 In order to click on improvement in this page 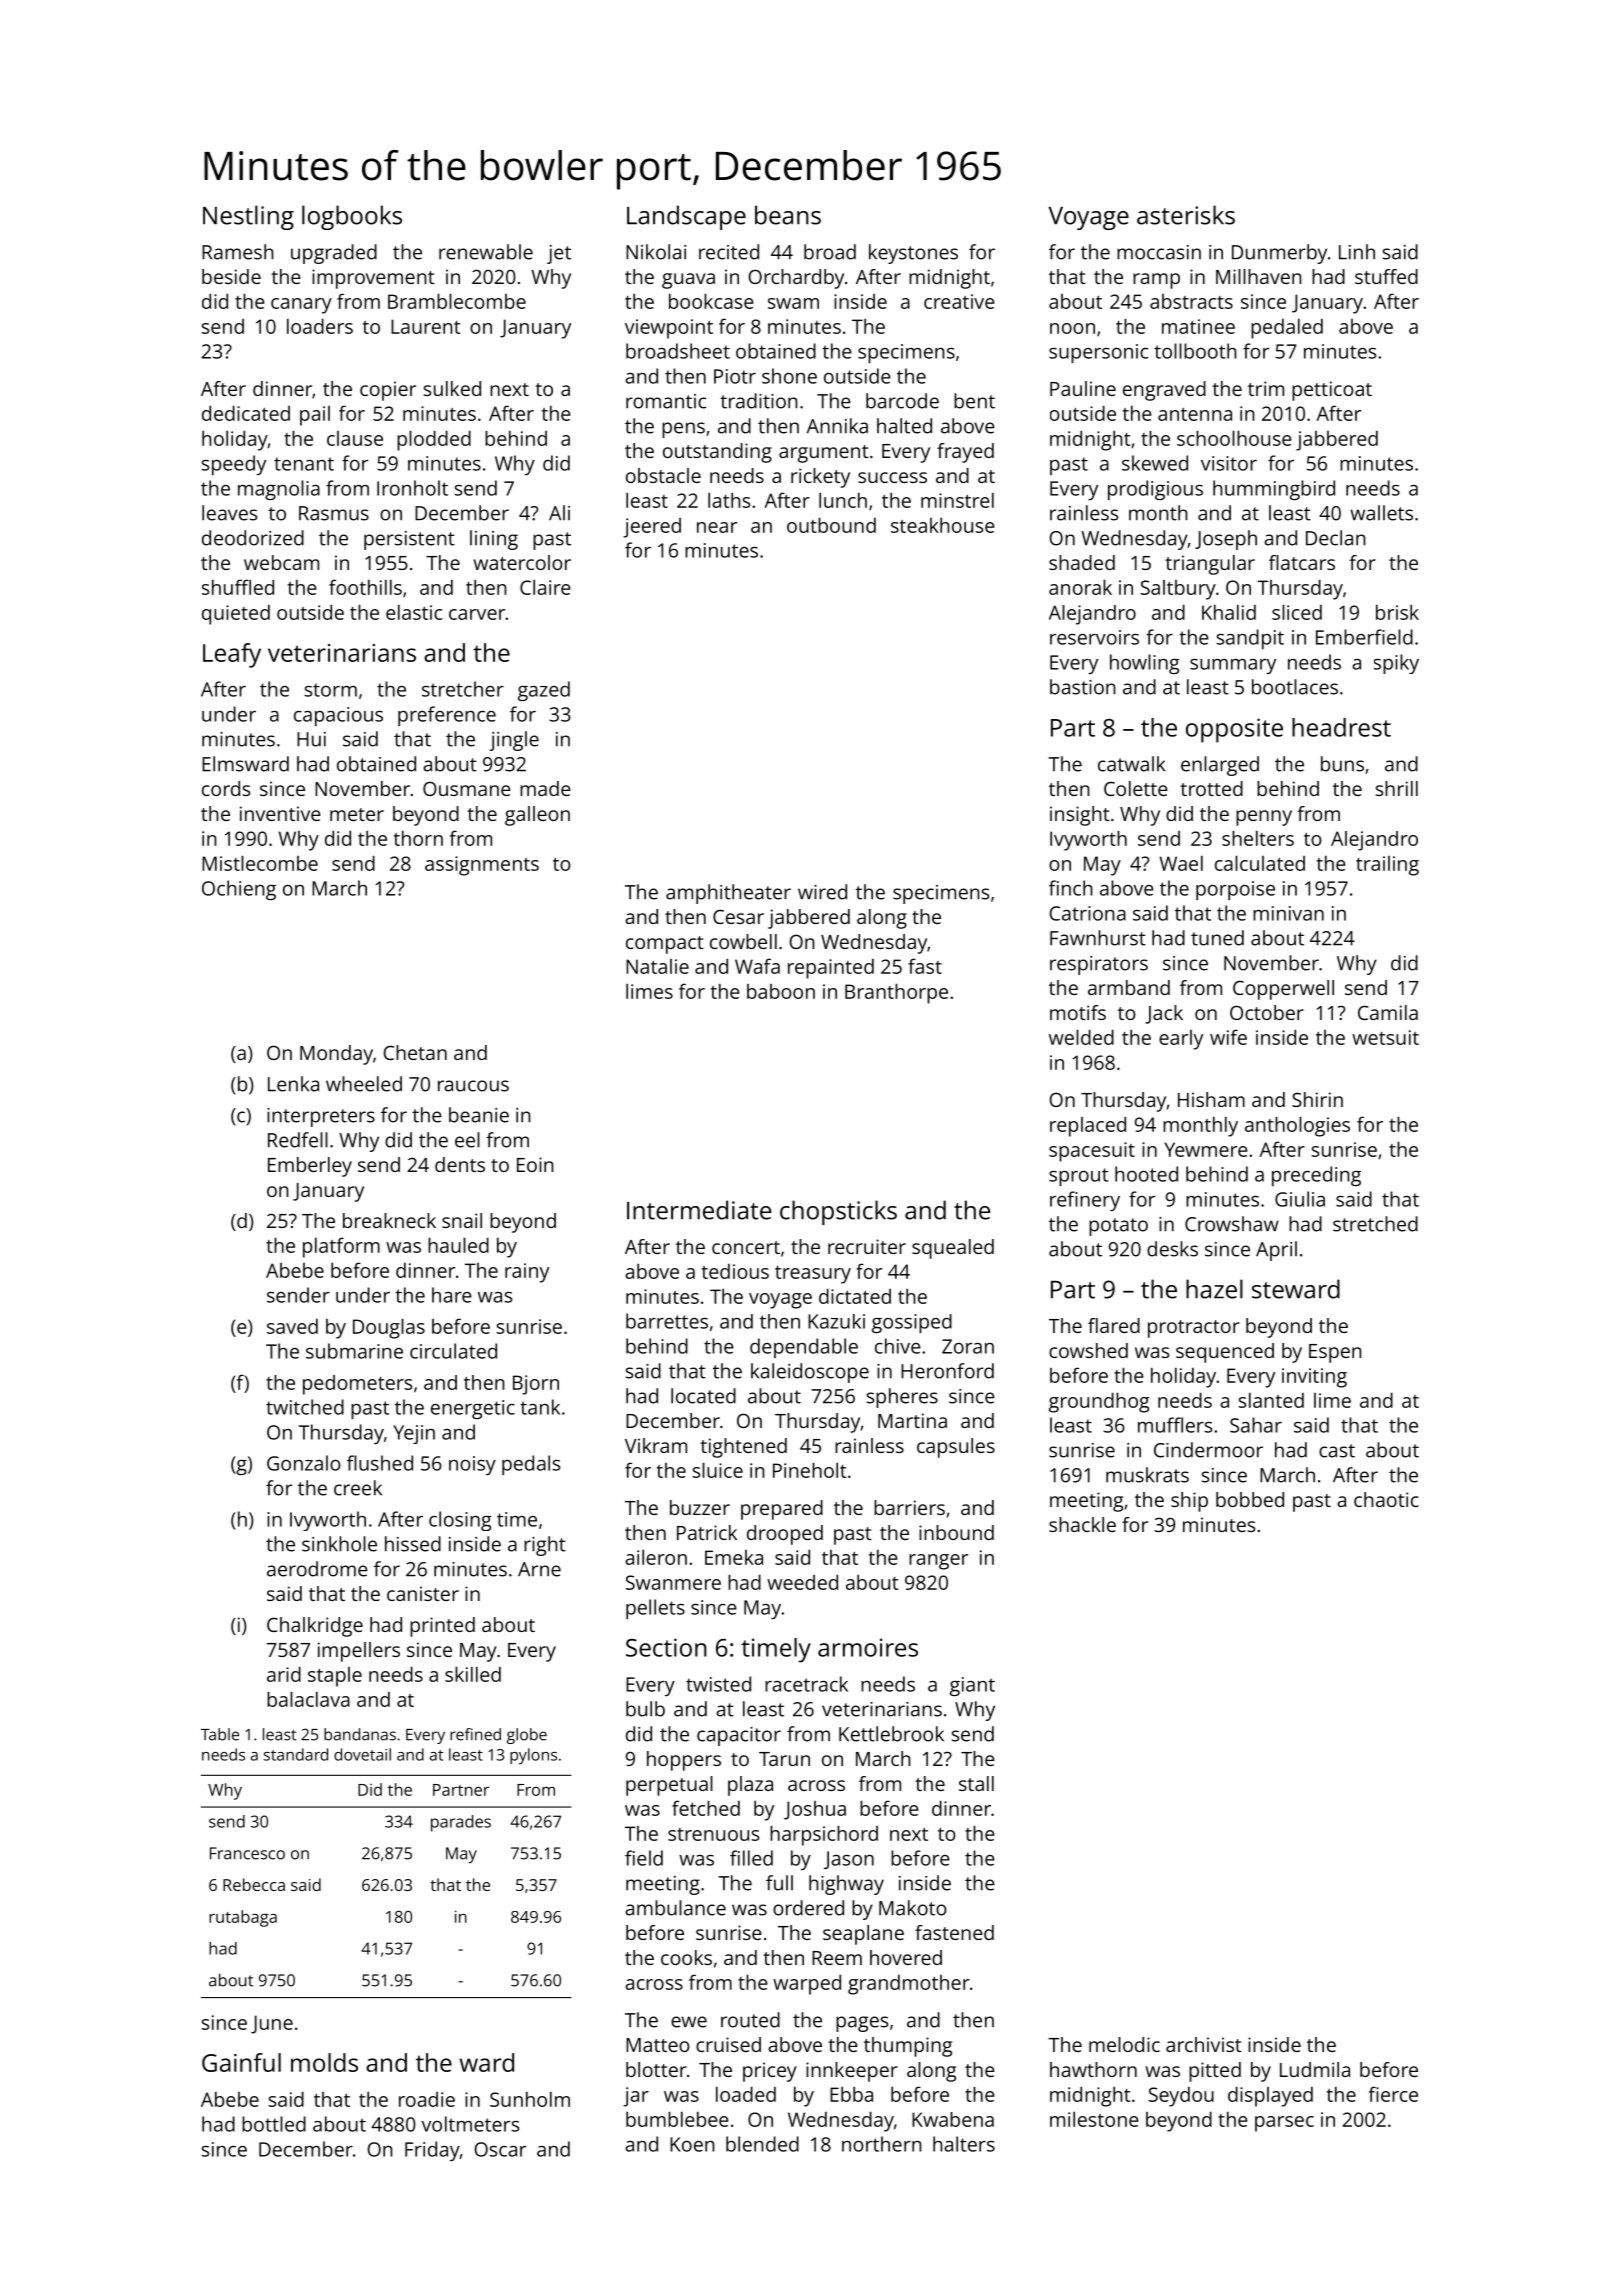, I will do `click(373, 279)`.
